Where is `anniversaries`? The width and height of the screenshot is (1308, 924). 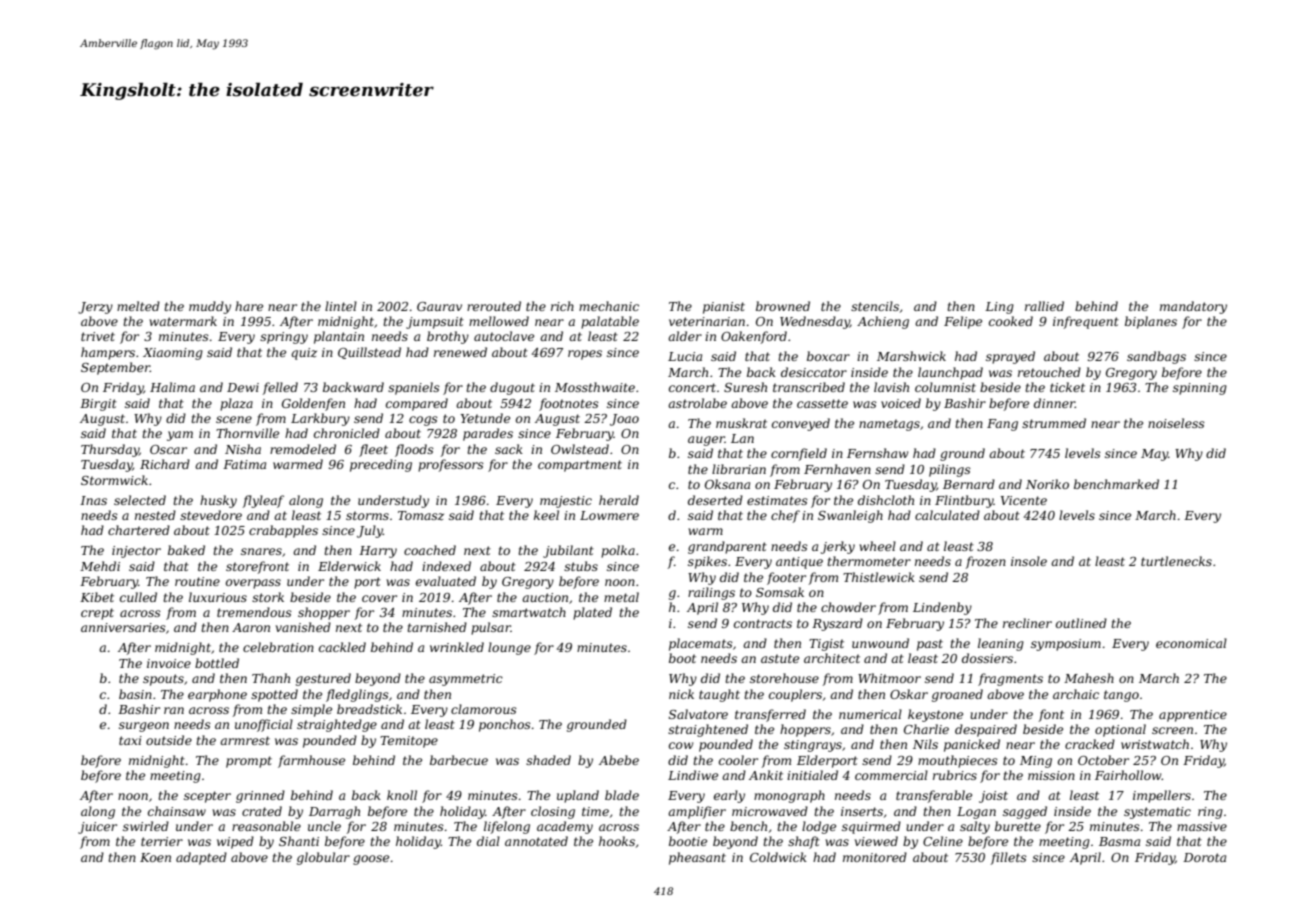 anniversaries is located at coordinates (123, 627).
